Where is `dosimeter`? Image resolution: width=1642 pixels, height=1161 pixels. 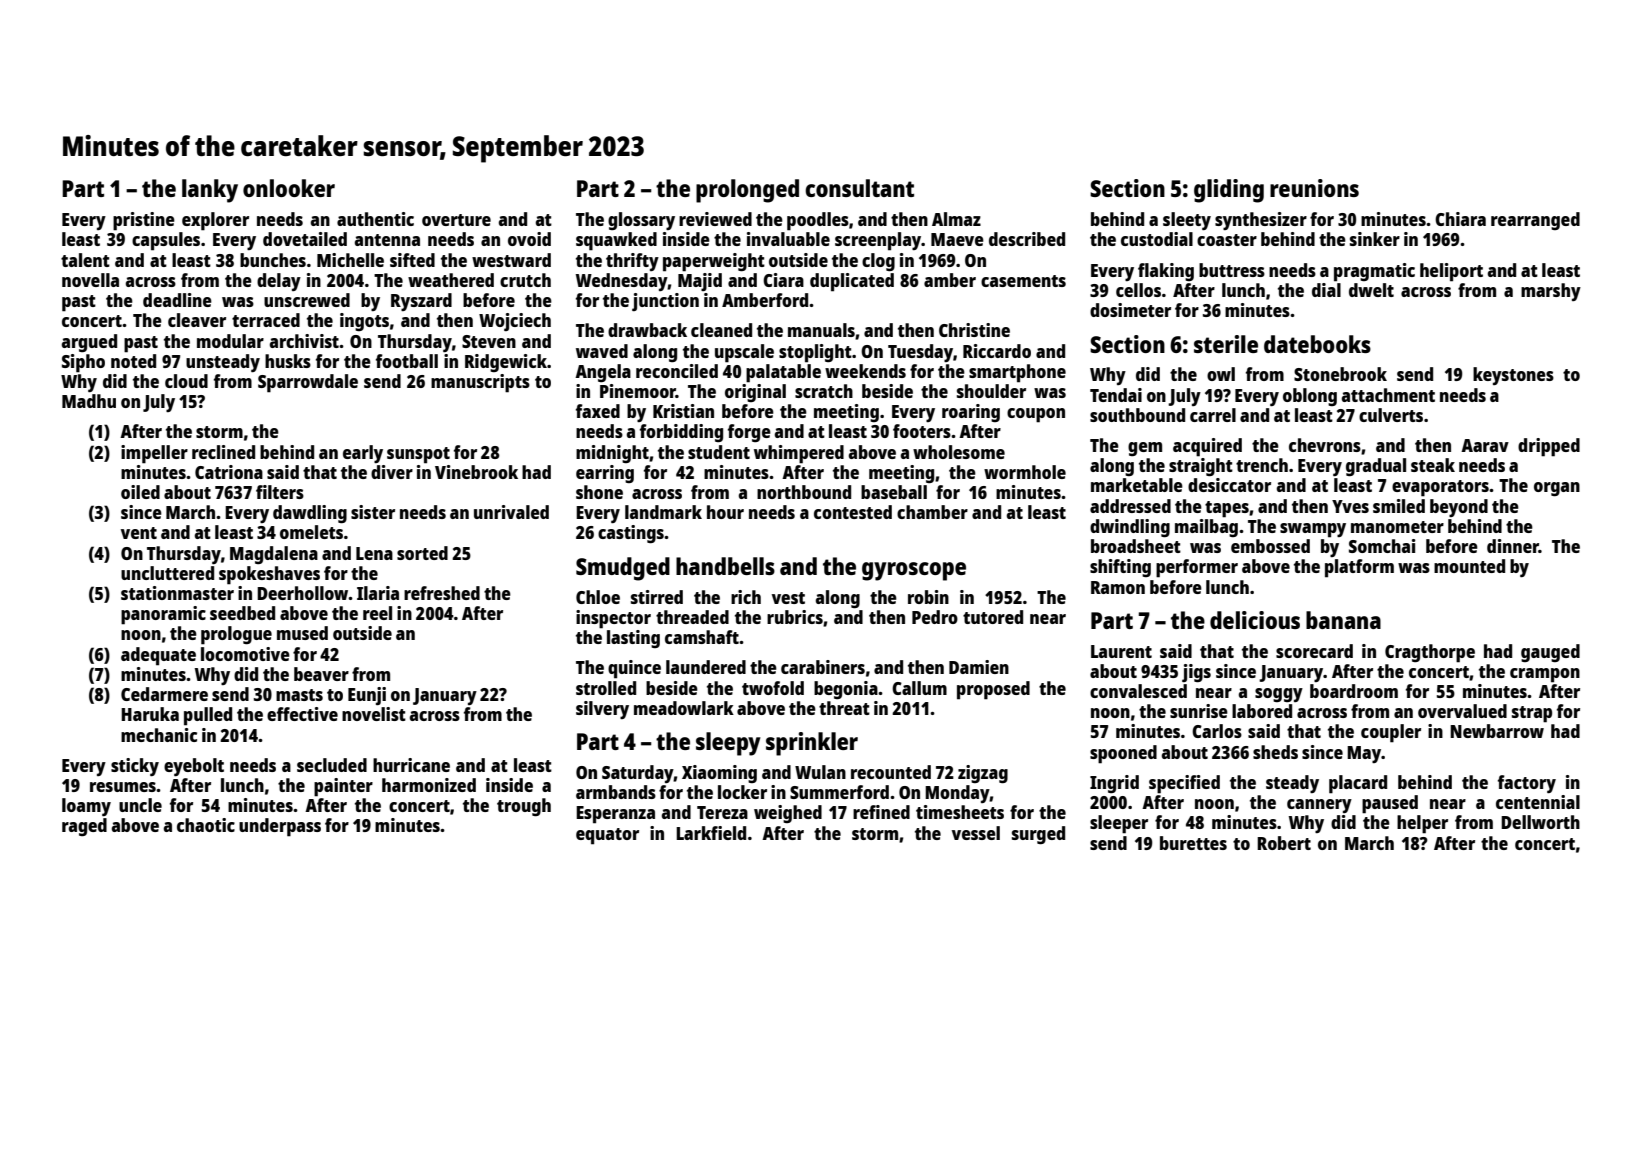 dosimeter is located at coordinates (1130, 310).
